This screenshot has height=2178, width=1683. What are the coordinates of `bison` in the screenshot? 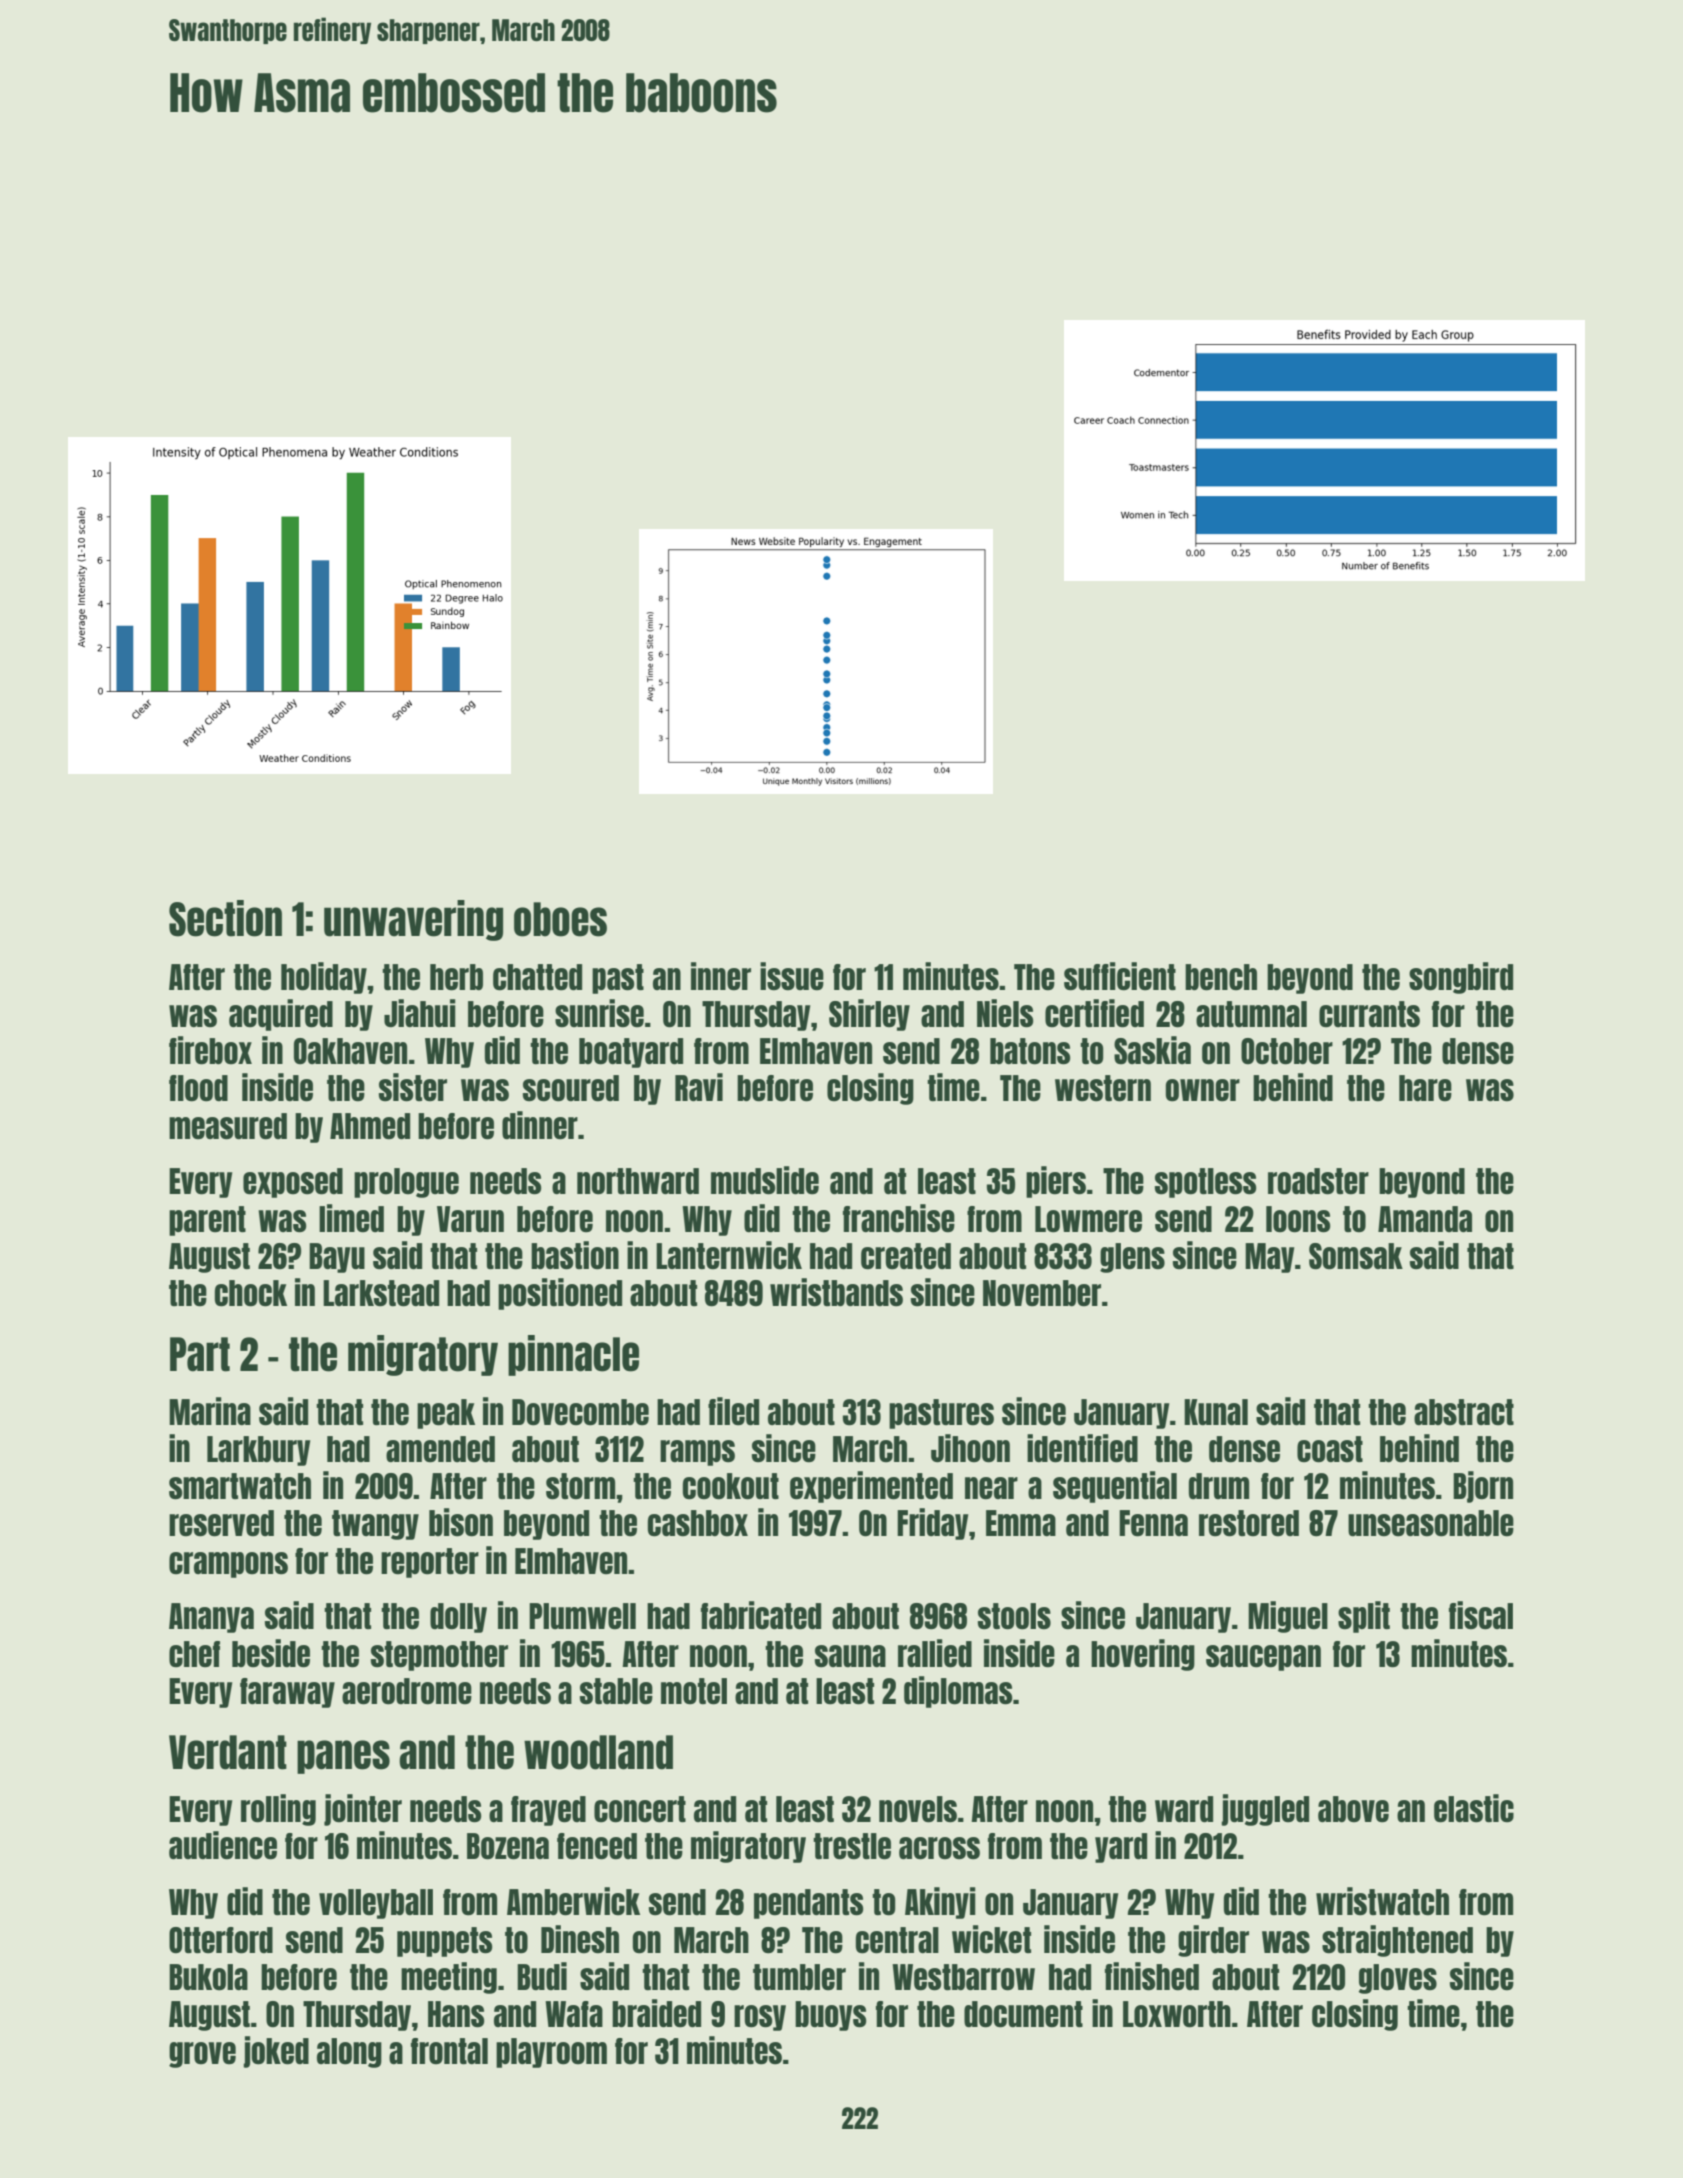 It's located at (461, 1522).
